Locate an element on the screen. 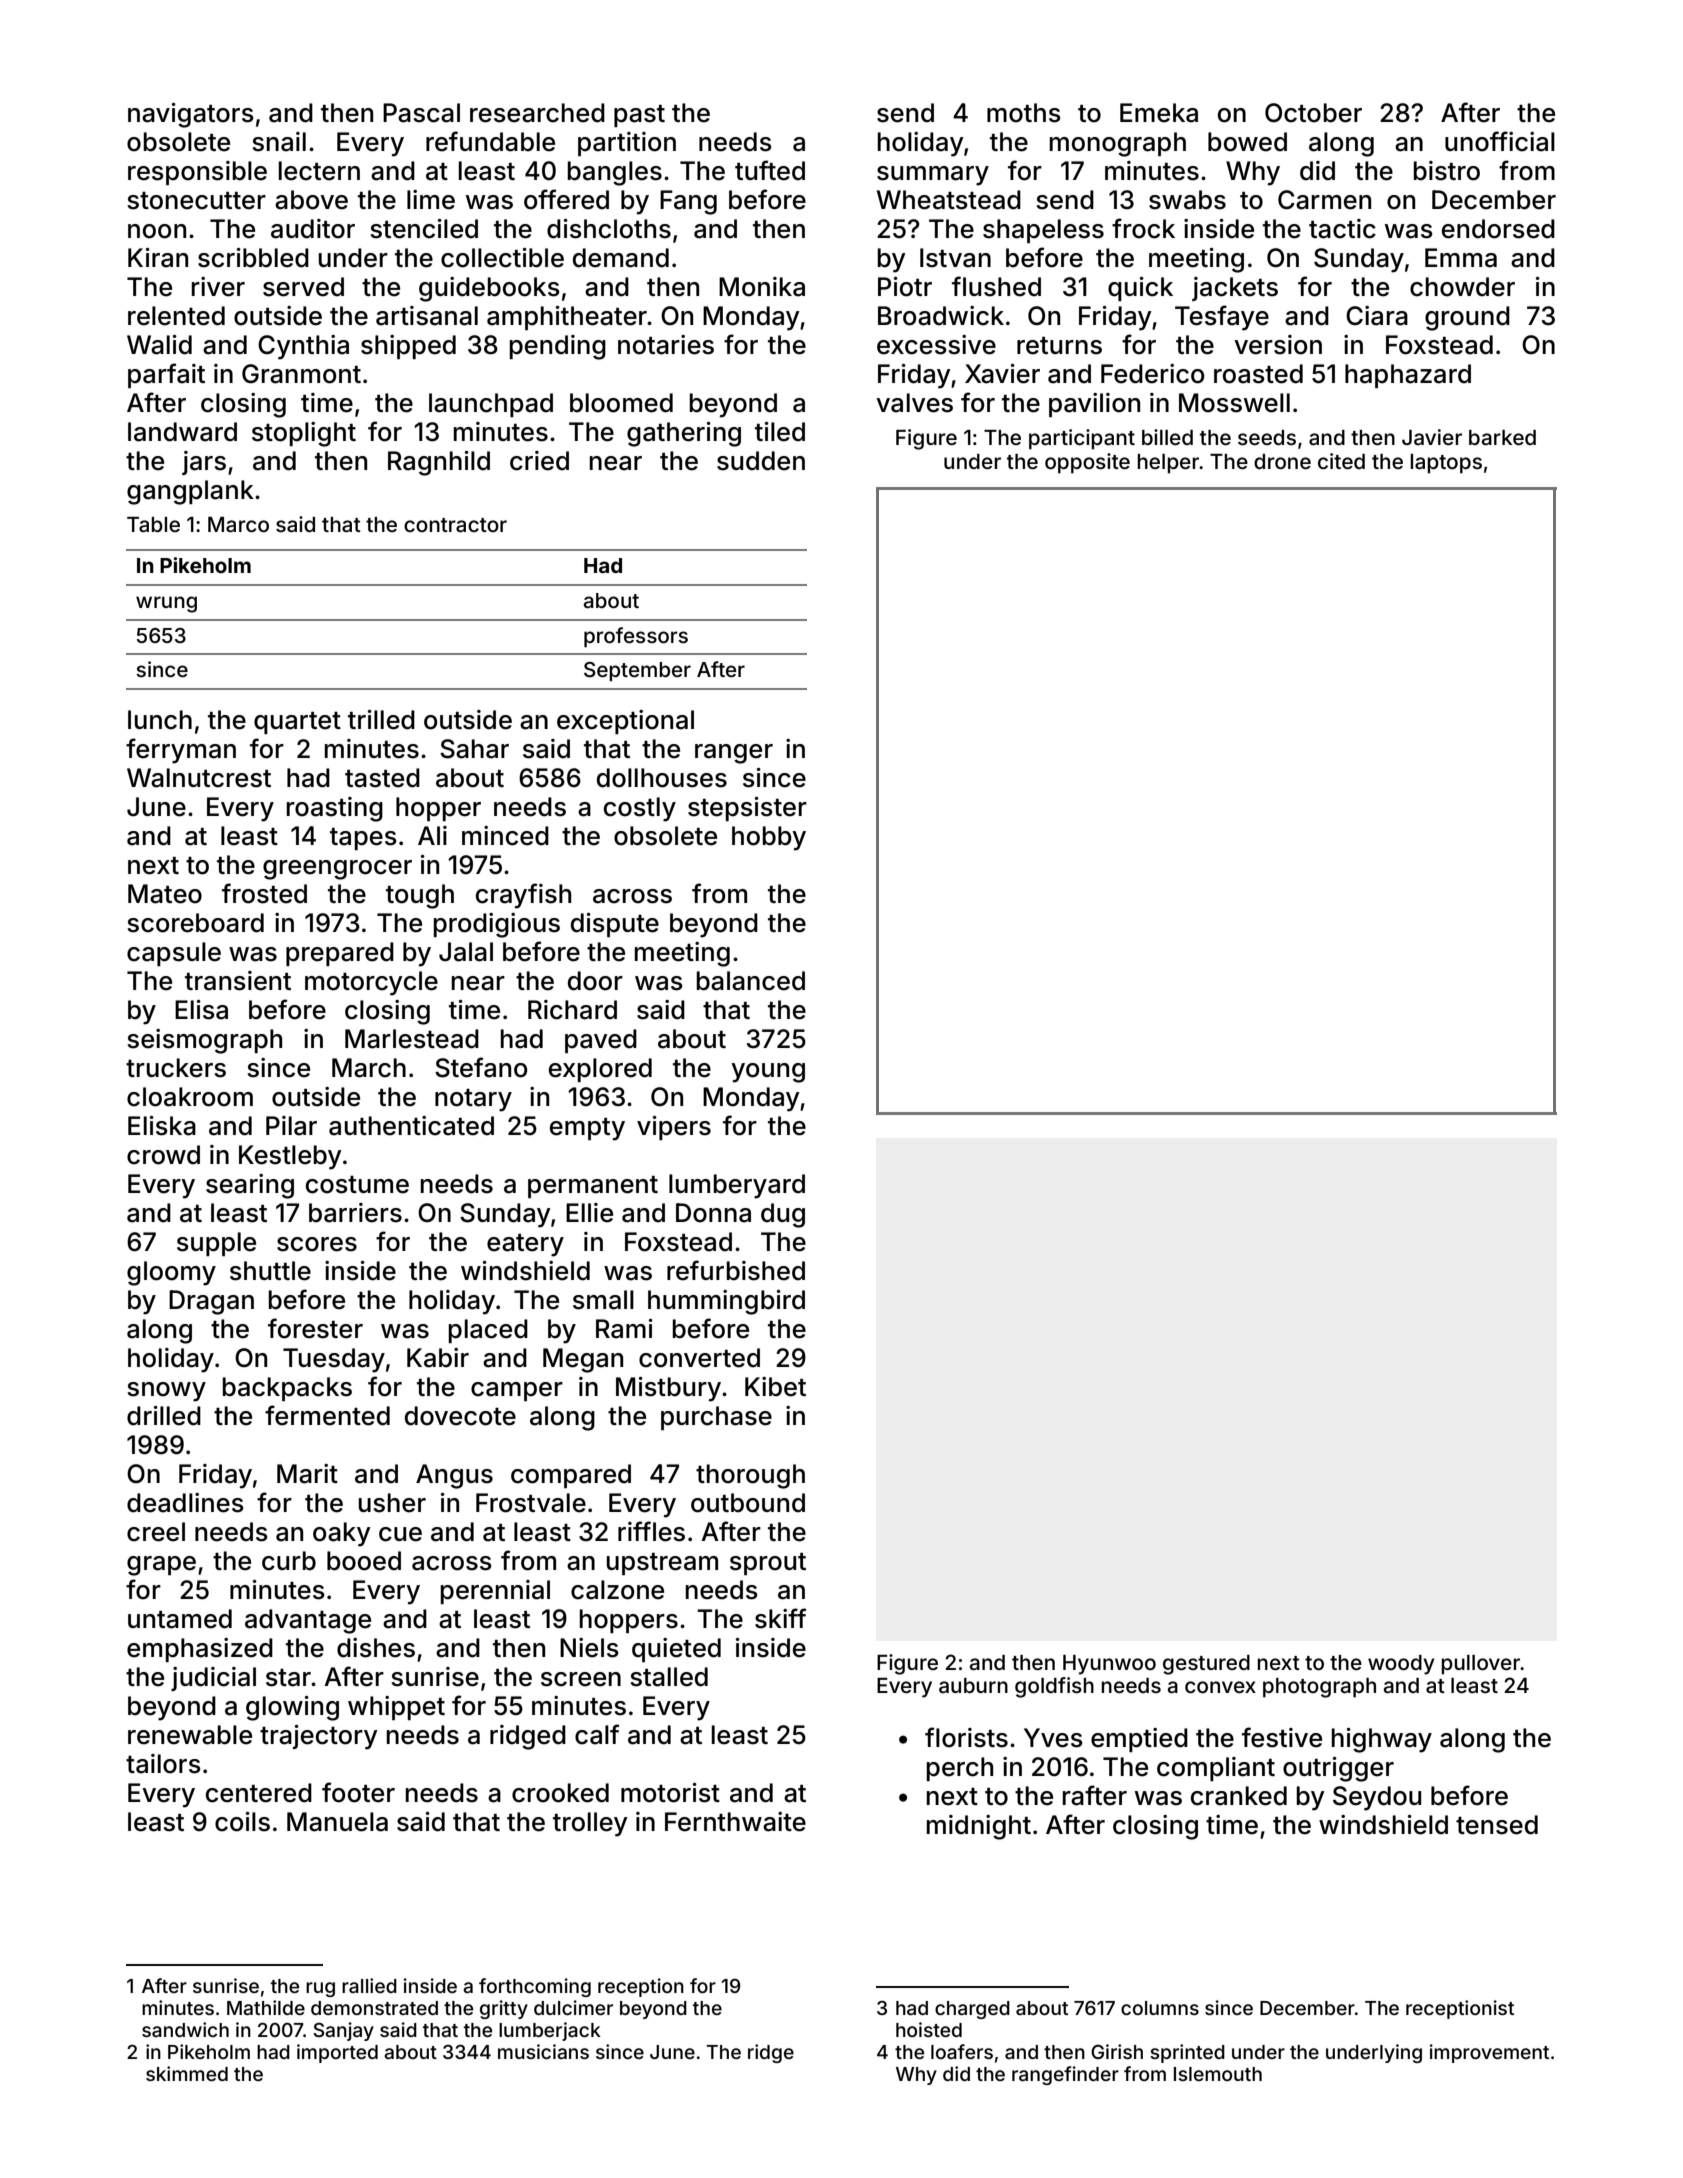  trajectory is located at coordinates (319, 1737).
